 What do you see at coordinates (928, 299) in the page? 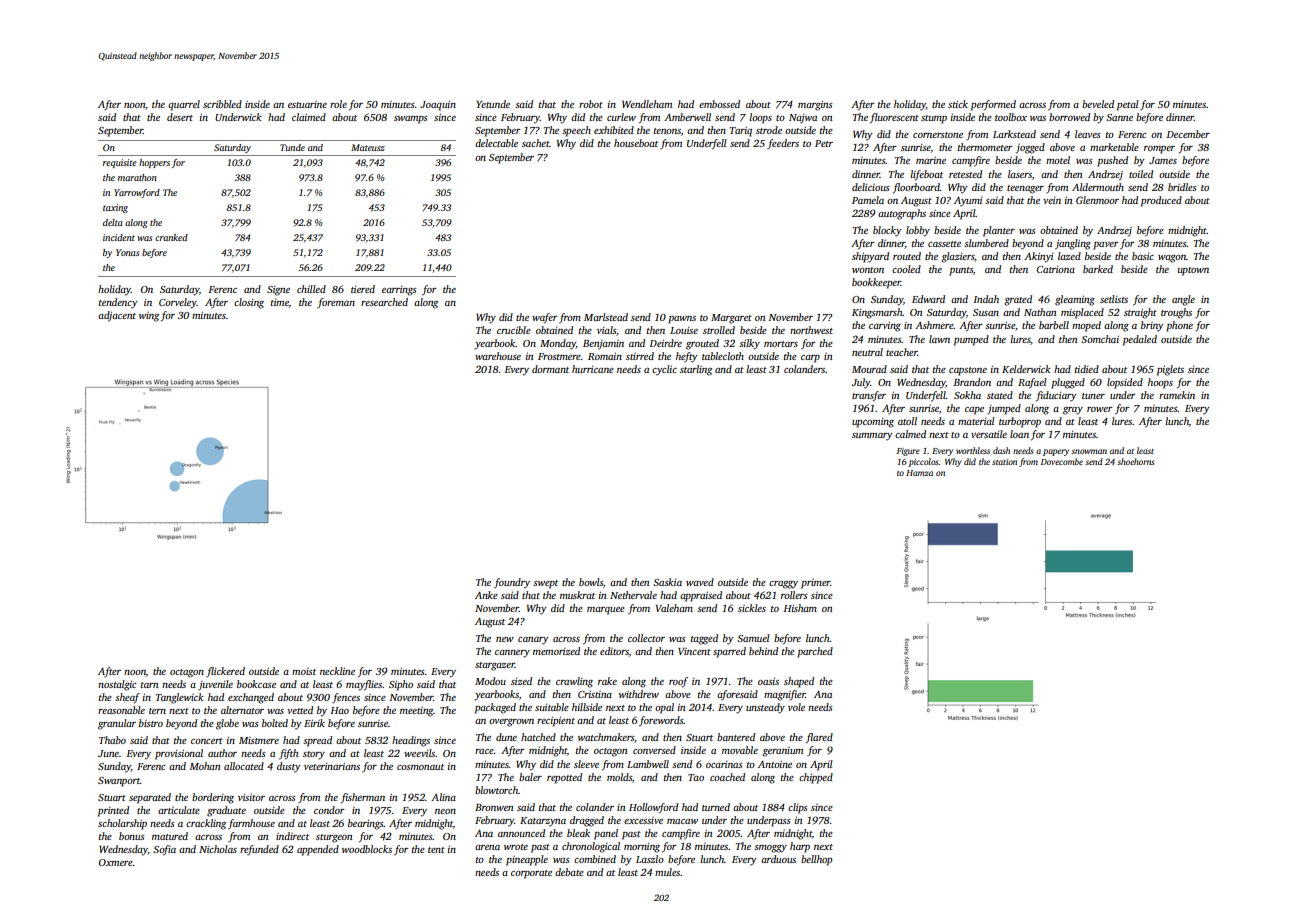
I see `Edward` at bounding box center [928, 299].
